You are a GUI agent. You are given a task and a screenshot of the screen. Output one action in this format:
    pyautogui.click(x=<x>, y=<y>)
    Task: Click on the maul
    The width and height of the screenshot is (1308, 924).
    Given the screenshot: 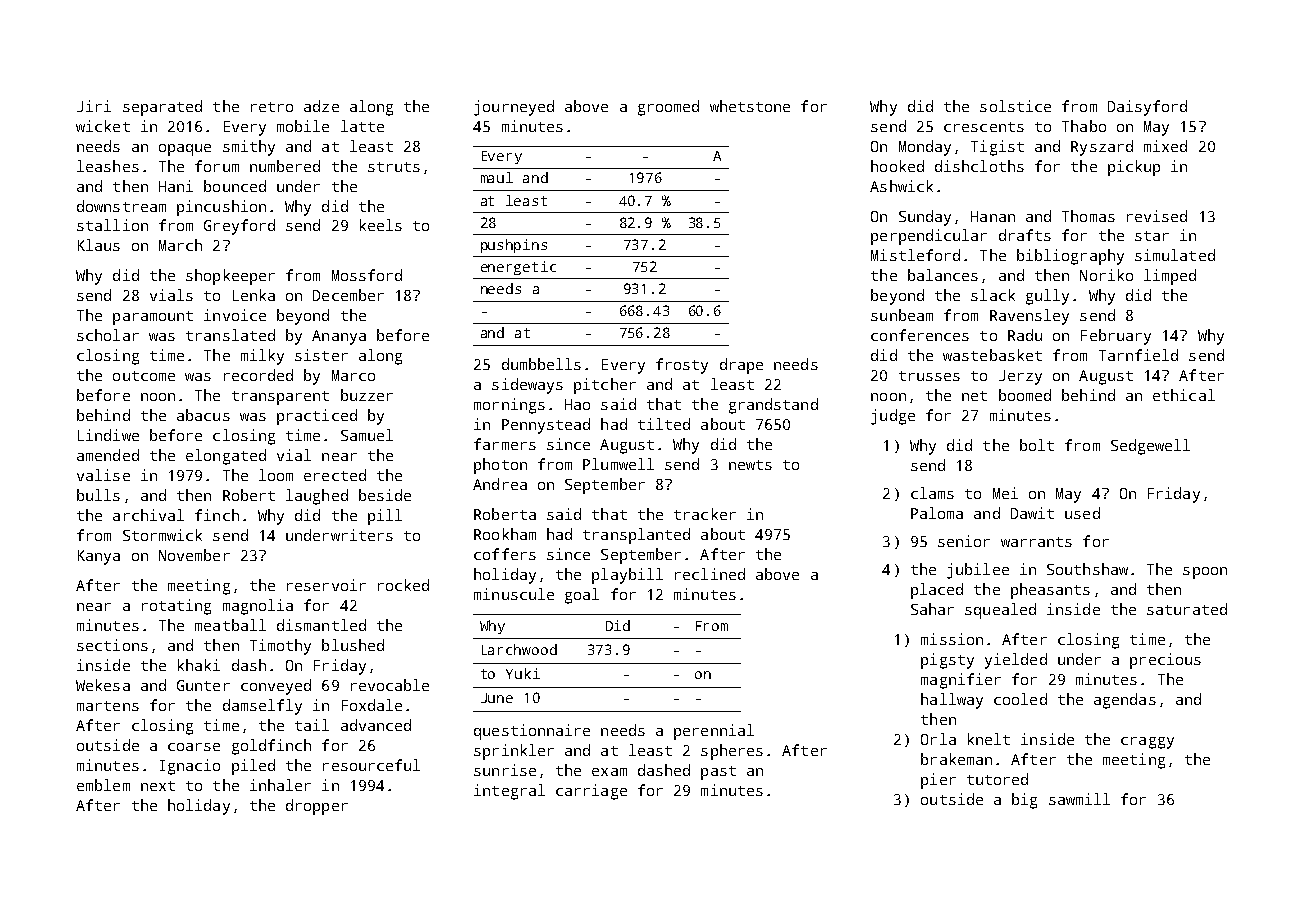 What is the action you would take?
    pyautogui.click(x=497, y=177)
